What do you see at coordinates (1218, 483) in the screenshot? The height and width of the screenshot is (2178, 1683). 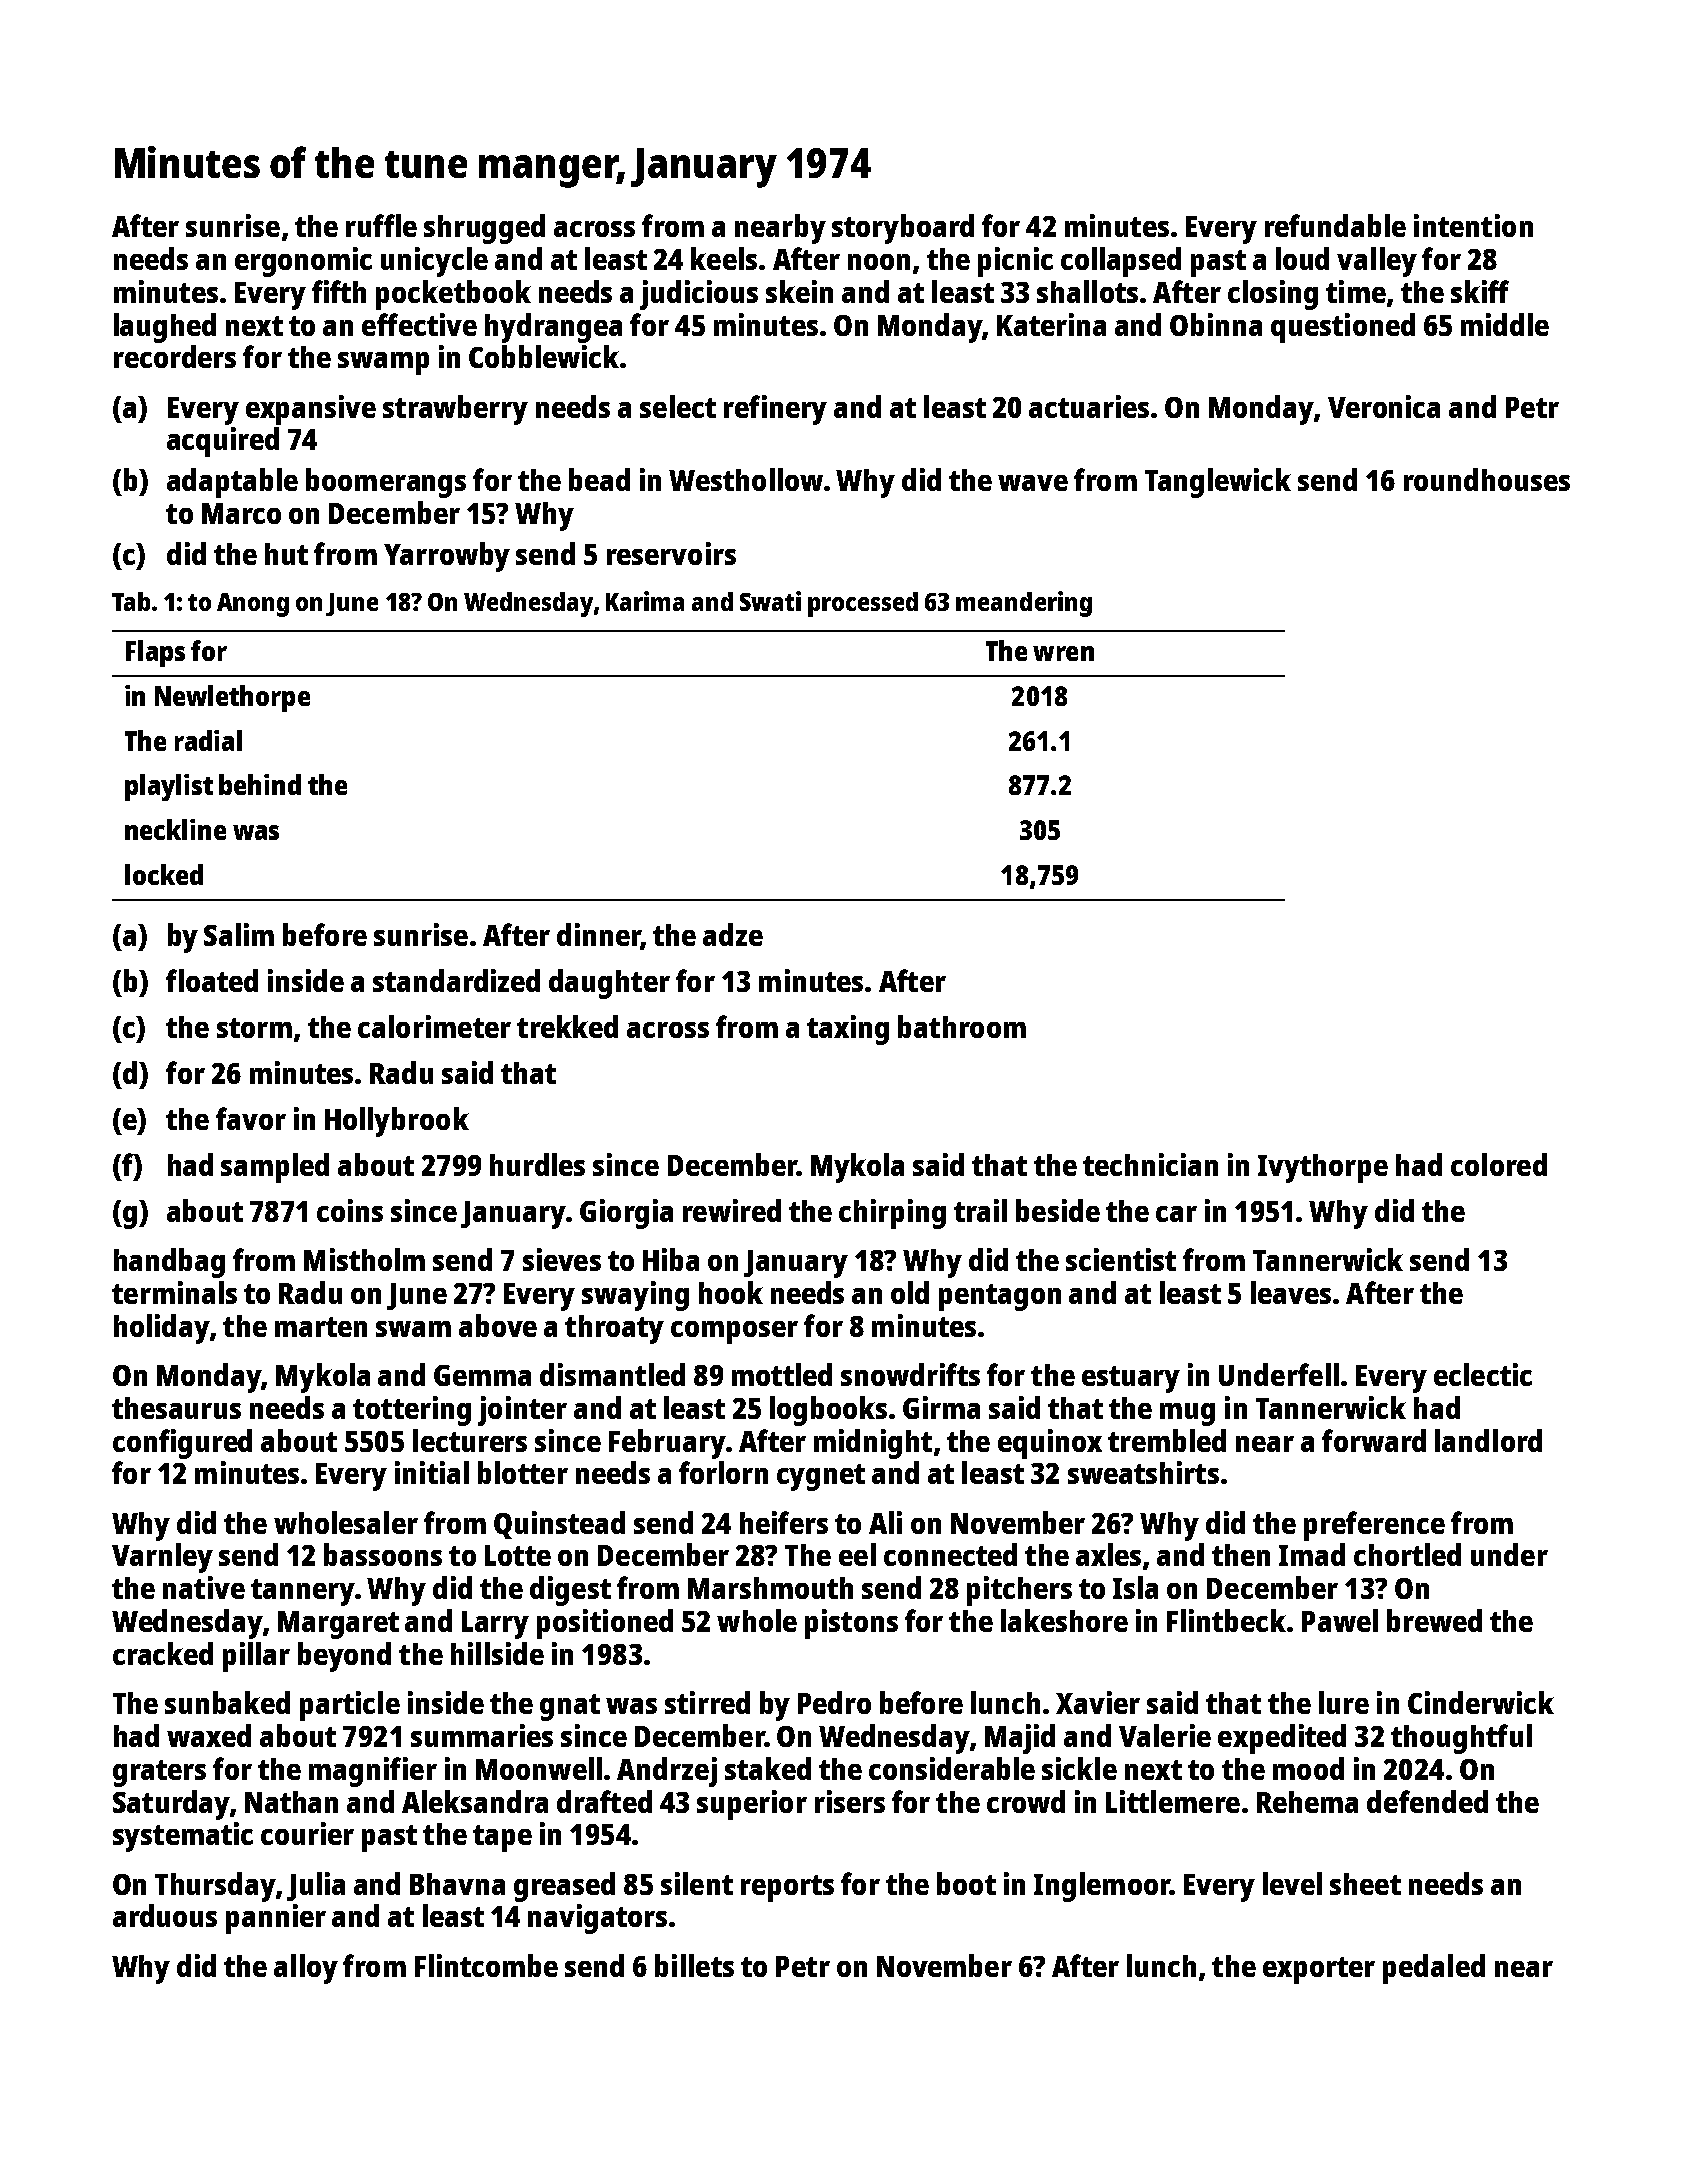 I see `Tanglewick` at bounding box center [1218, 483].
